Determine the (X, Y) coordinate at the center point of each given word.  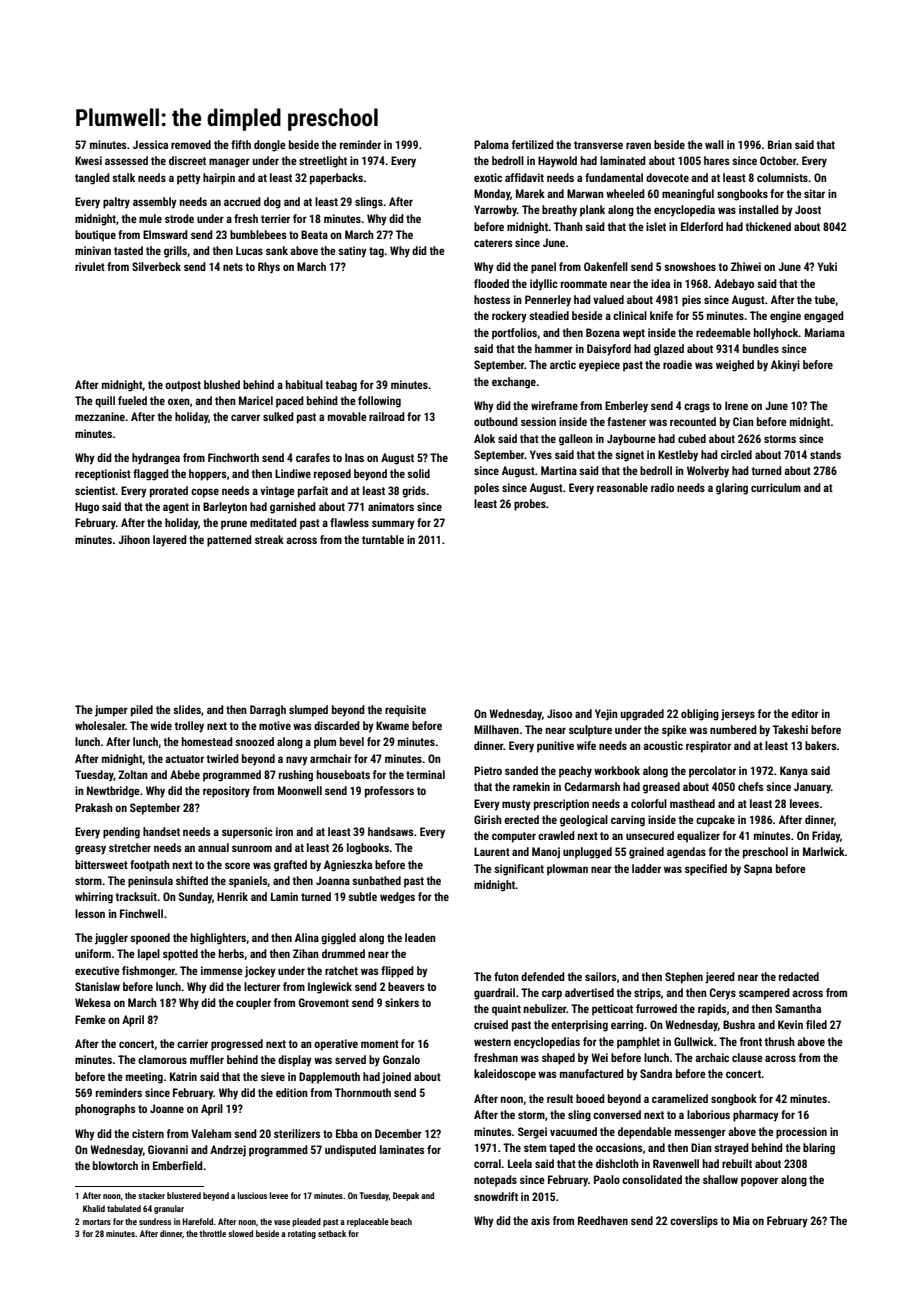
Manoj (546, 853)
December (398, 1133)
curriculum (776, 487)
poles (486, 489)
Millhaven (496, 729)
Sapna (758, 870)
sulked (278, 416)
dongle (270, 146)
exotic (488, 177)
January (812, 788)
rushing (296, 776)
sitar (814, 193)
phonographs (105, 1110)
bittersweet (101, 864)
